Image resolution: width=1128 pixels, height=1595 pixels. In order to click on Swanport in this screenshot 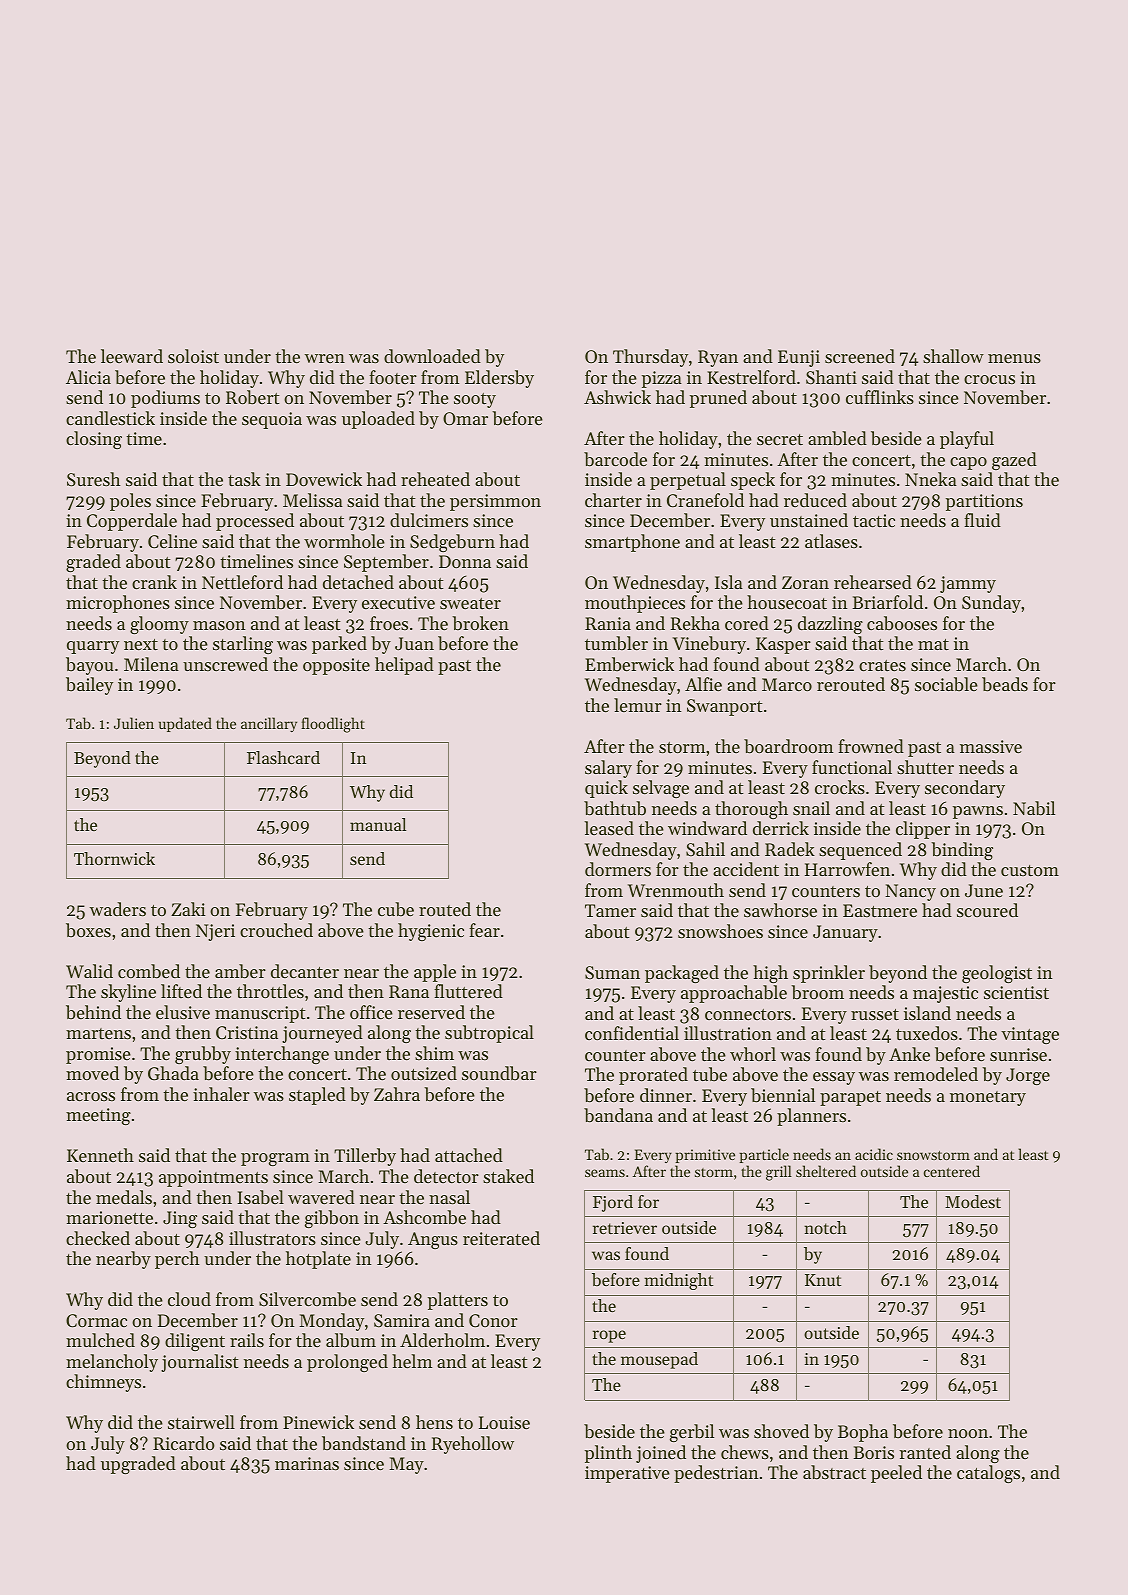, I will do `click(725, 707)`.
